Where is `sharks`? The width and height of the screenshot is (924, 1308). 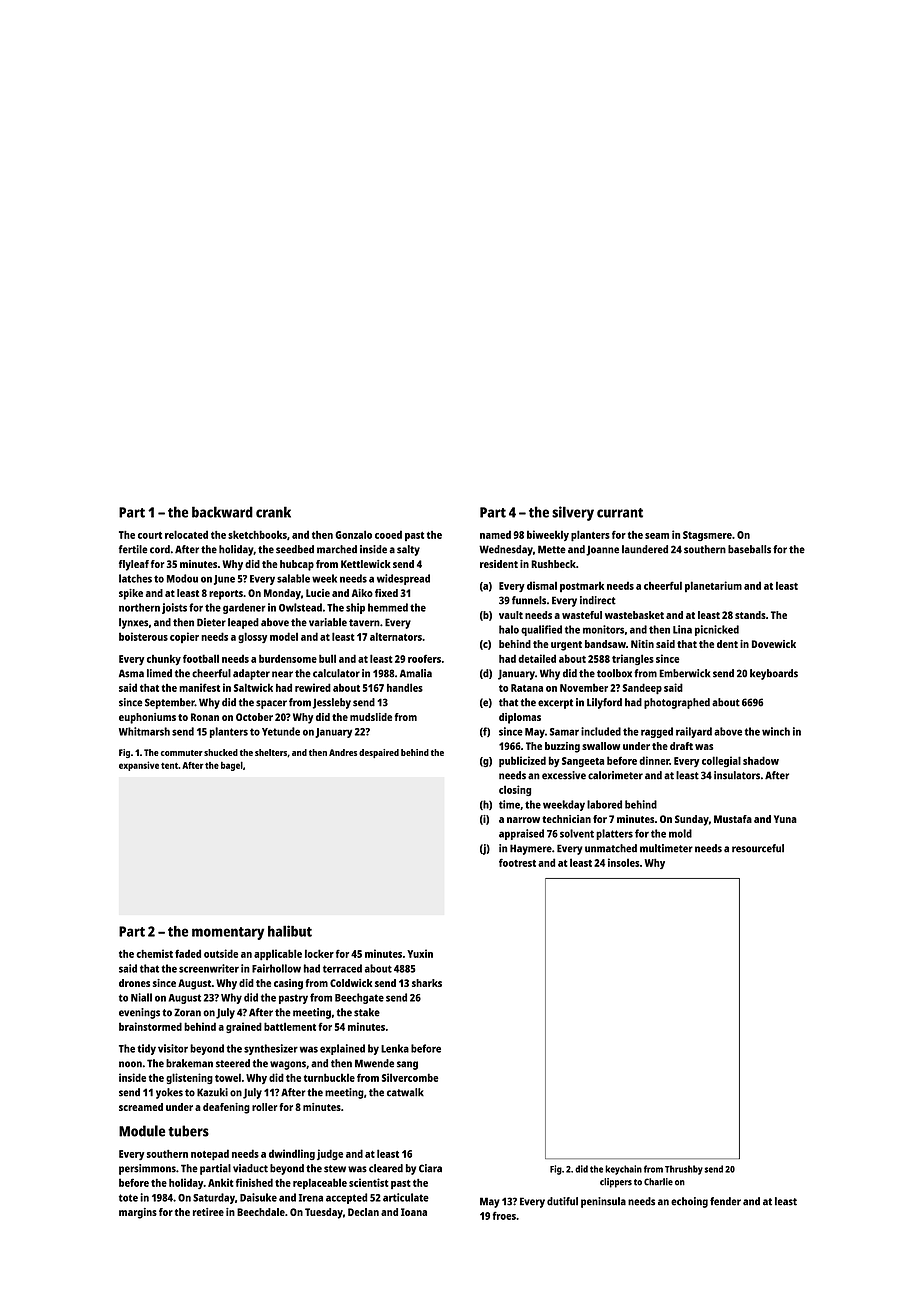
sharks is located at coordinates (427, 983).
